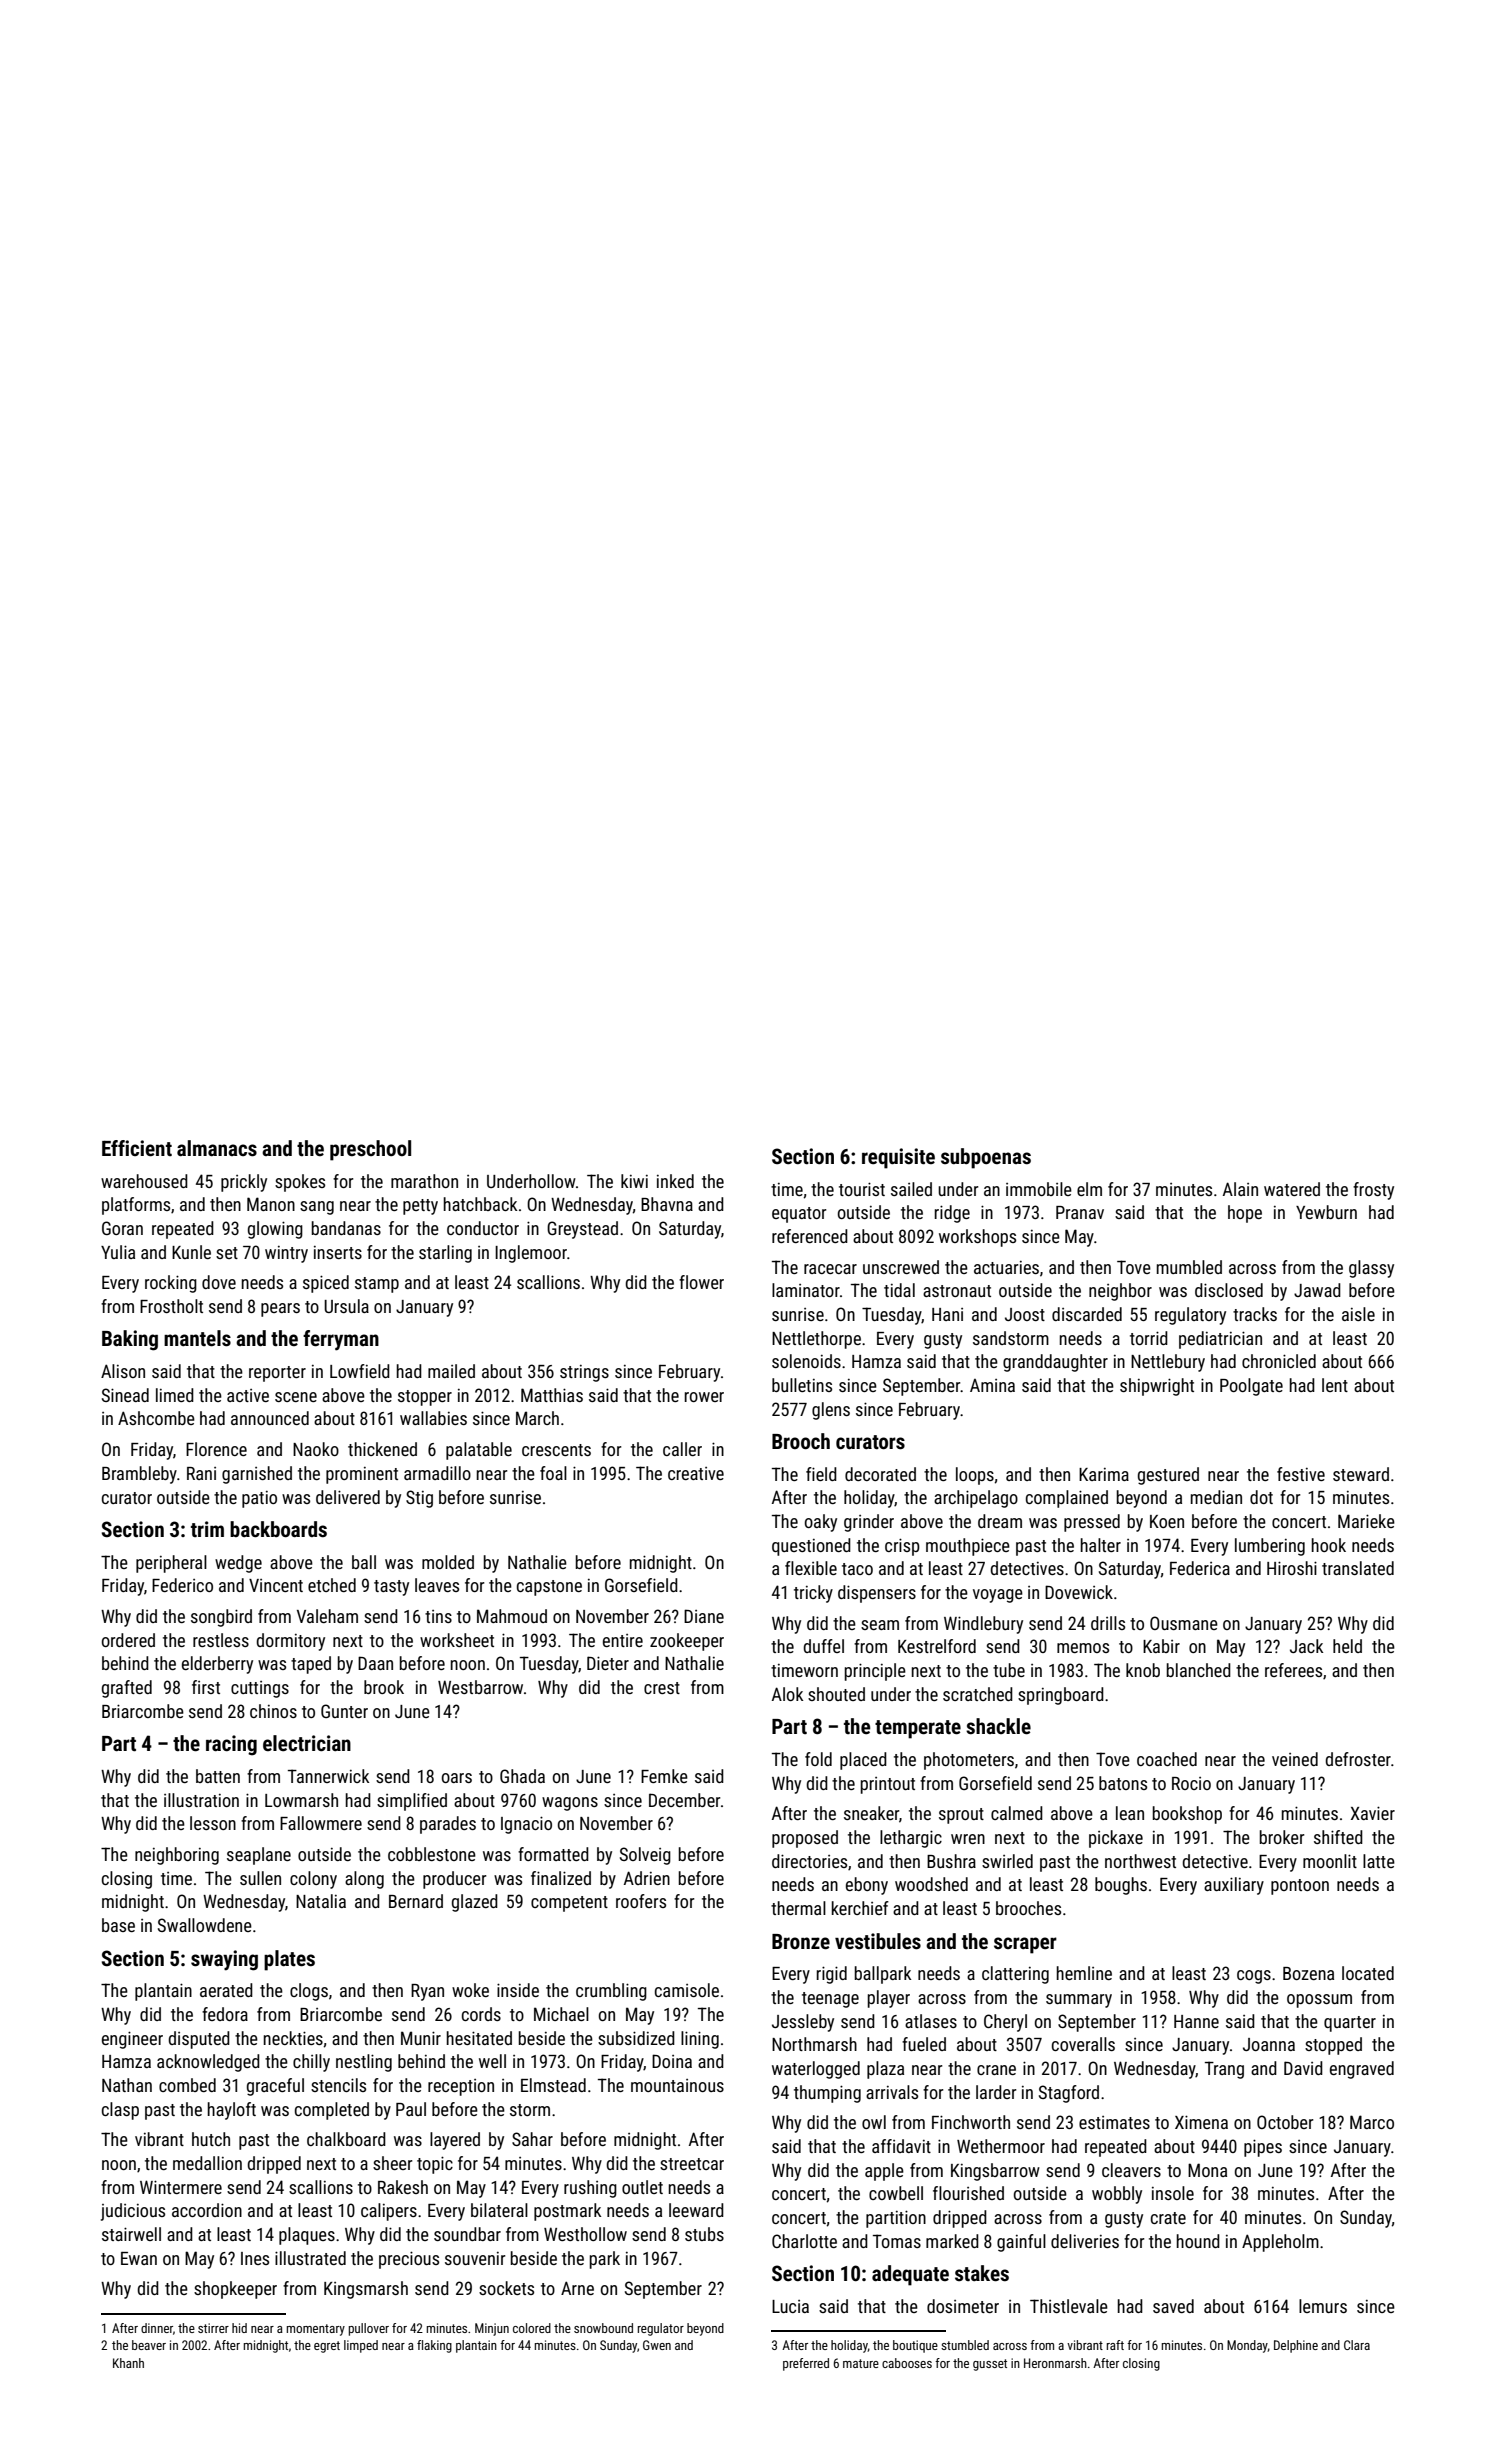 The image size is (1496, 2464). What do you see at coordinates (1293, 1670) in the image?
I see `referees` at bounding box center [1293, 1670].
